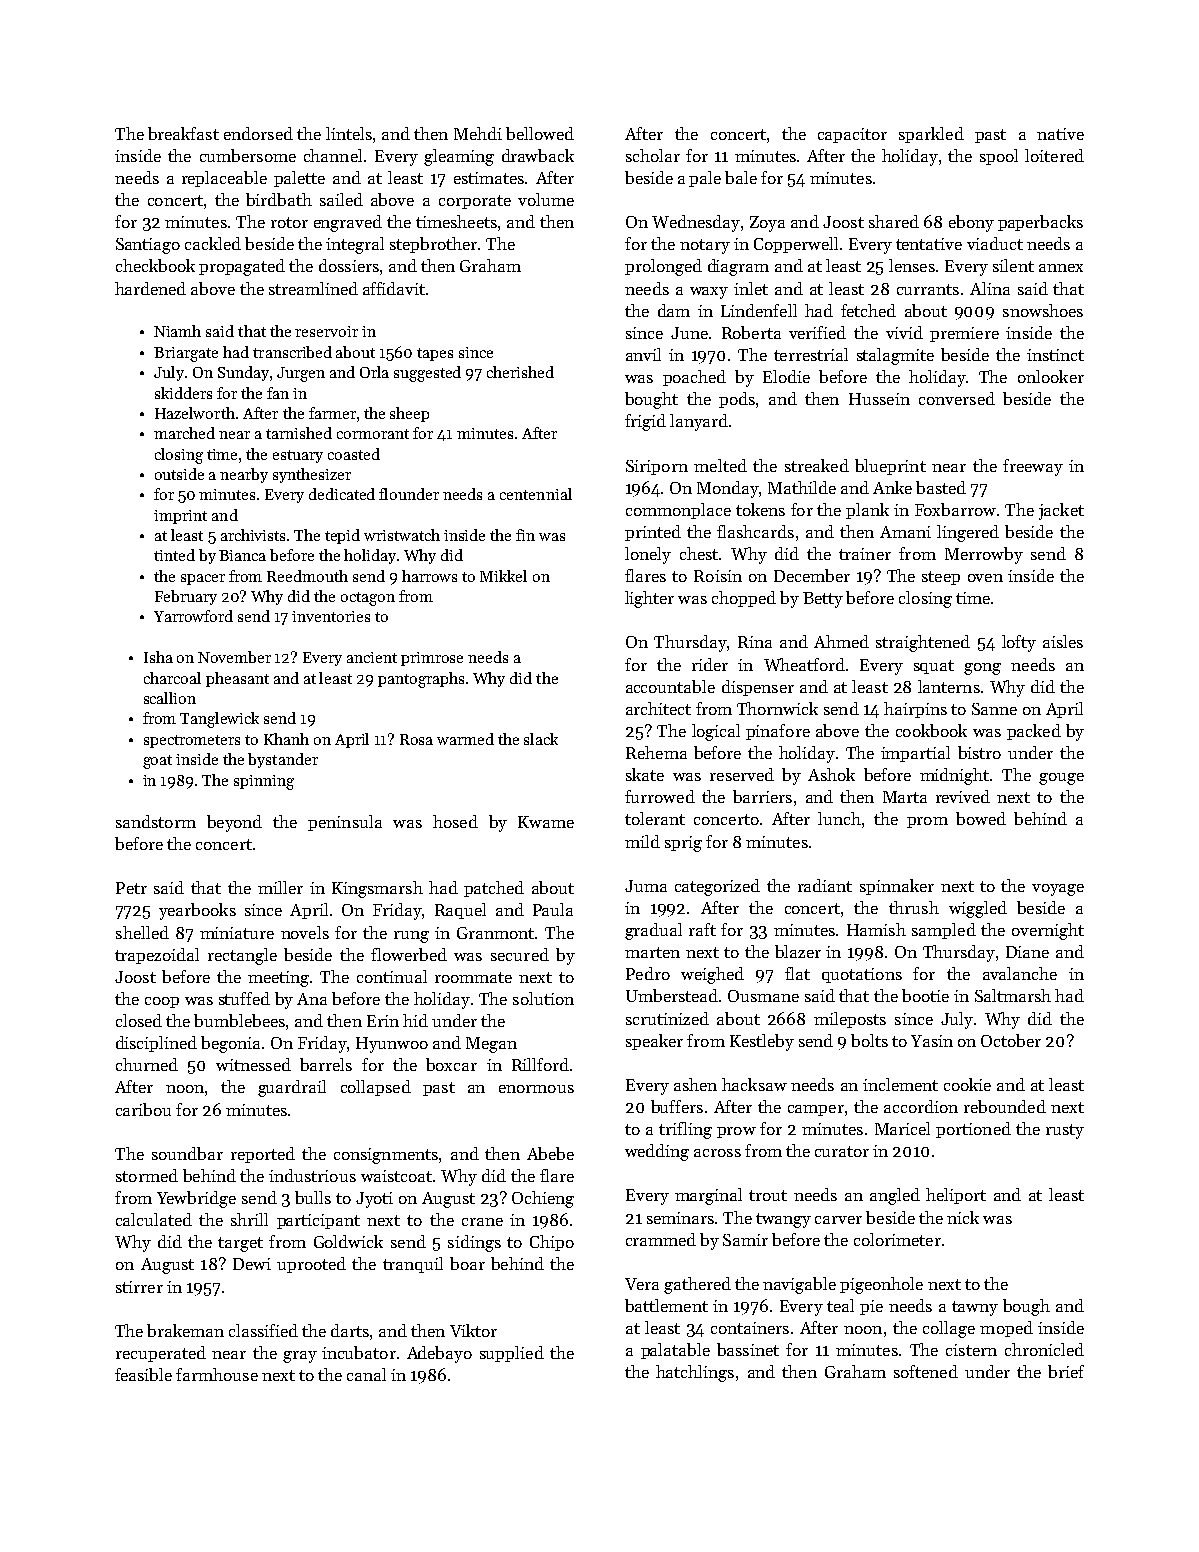 This screenshot has height=1552, width=1199. Describe the element at coordinates (956, 1196) in the screenshot. I see `heliport` at that location.
